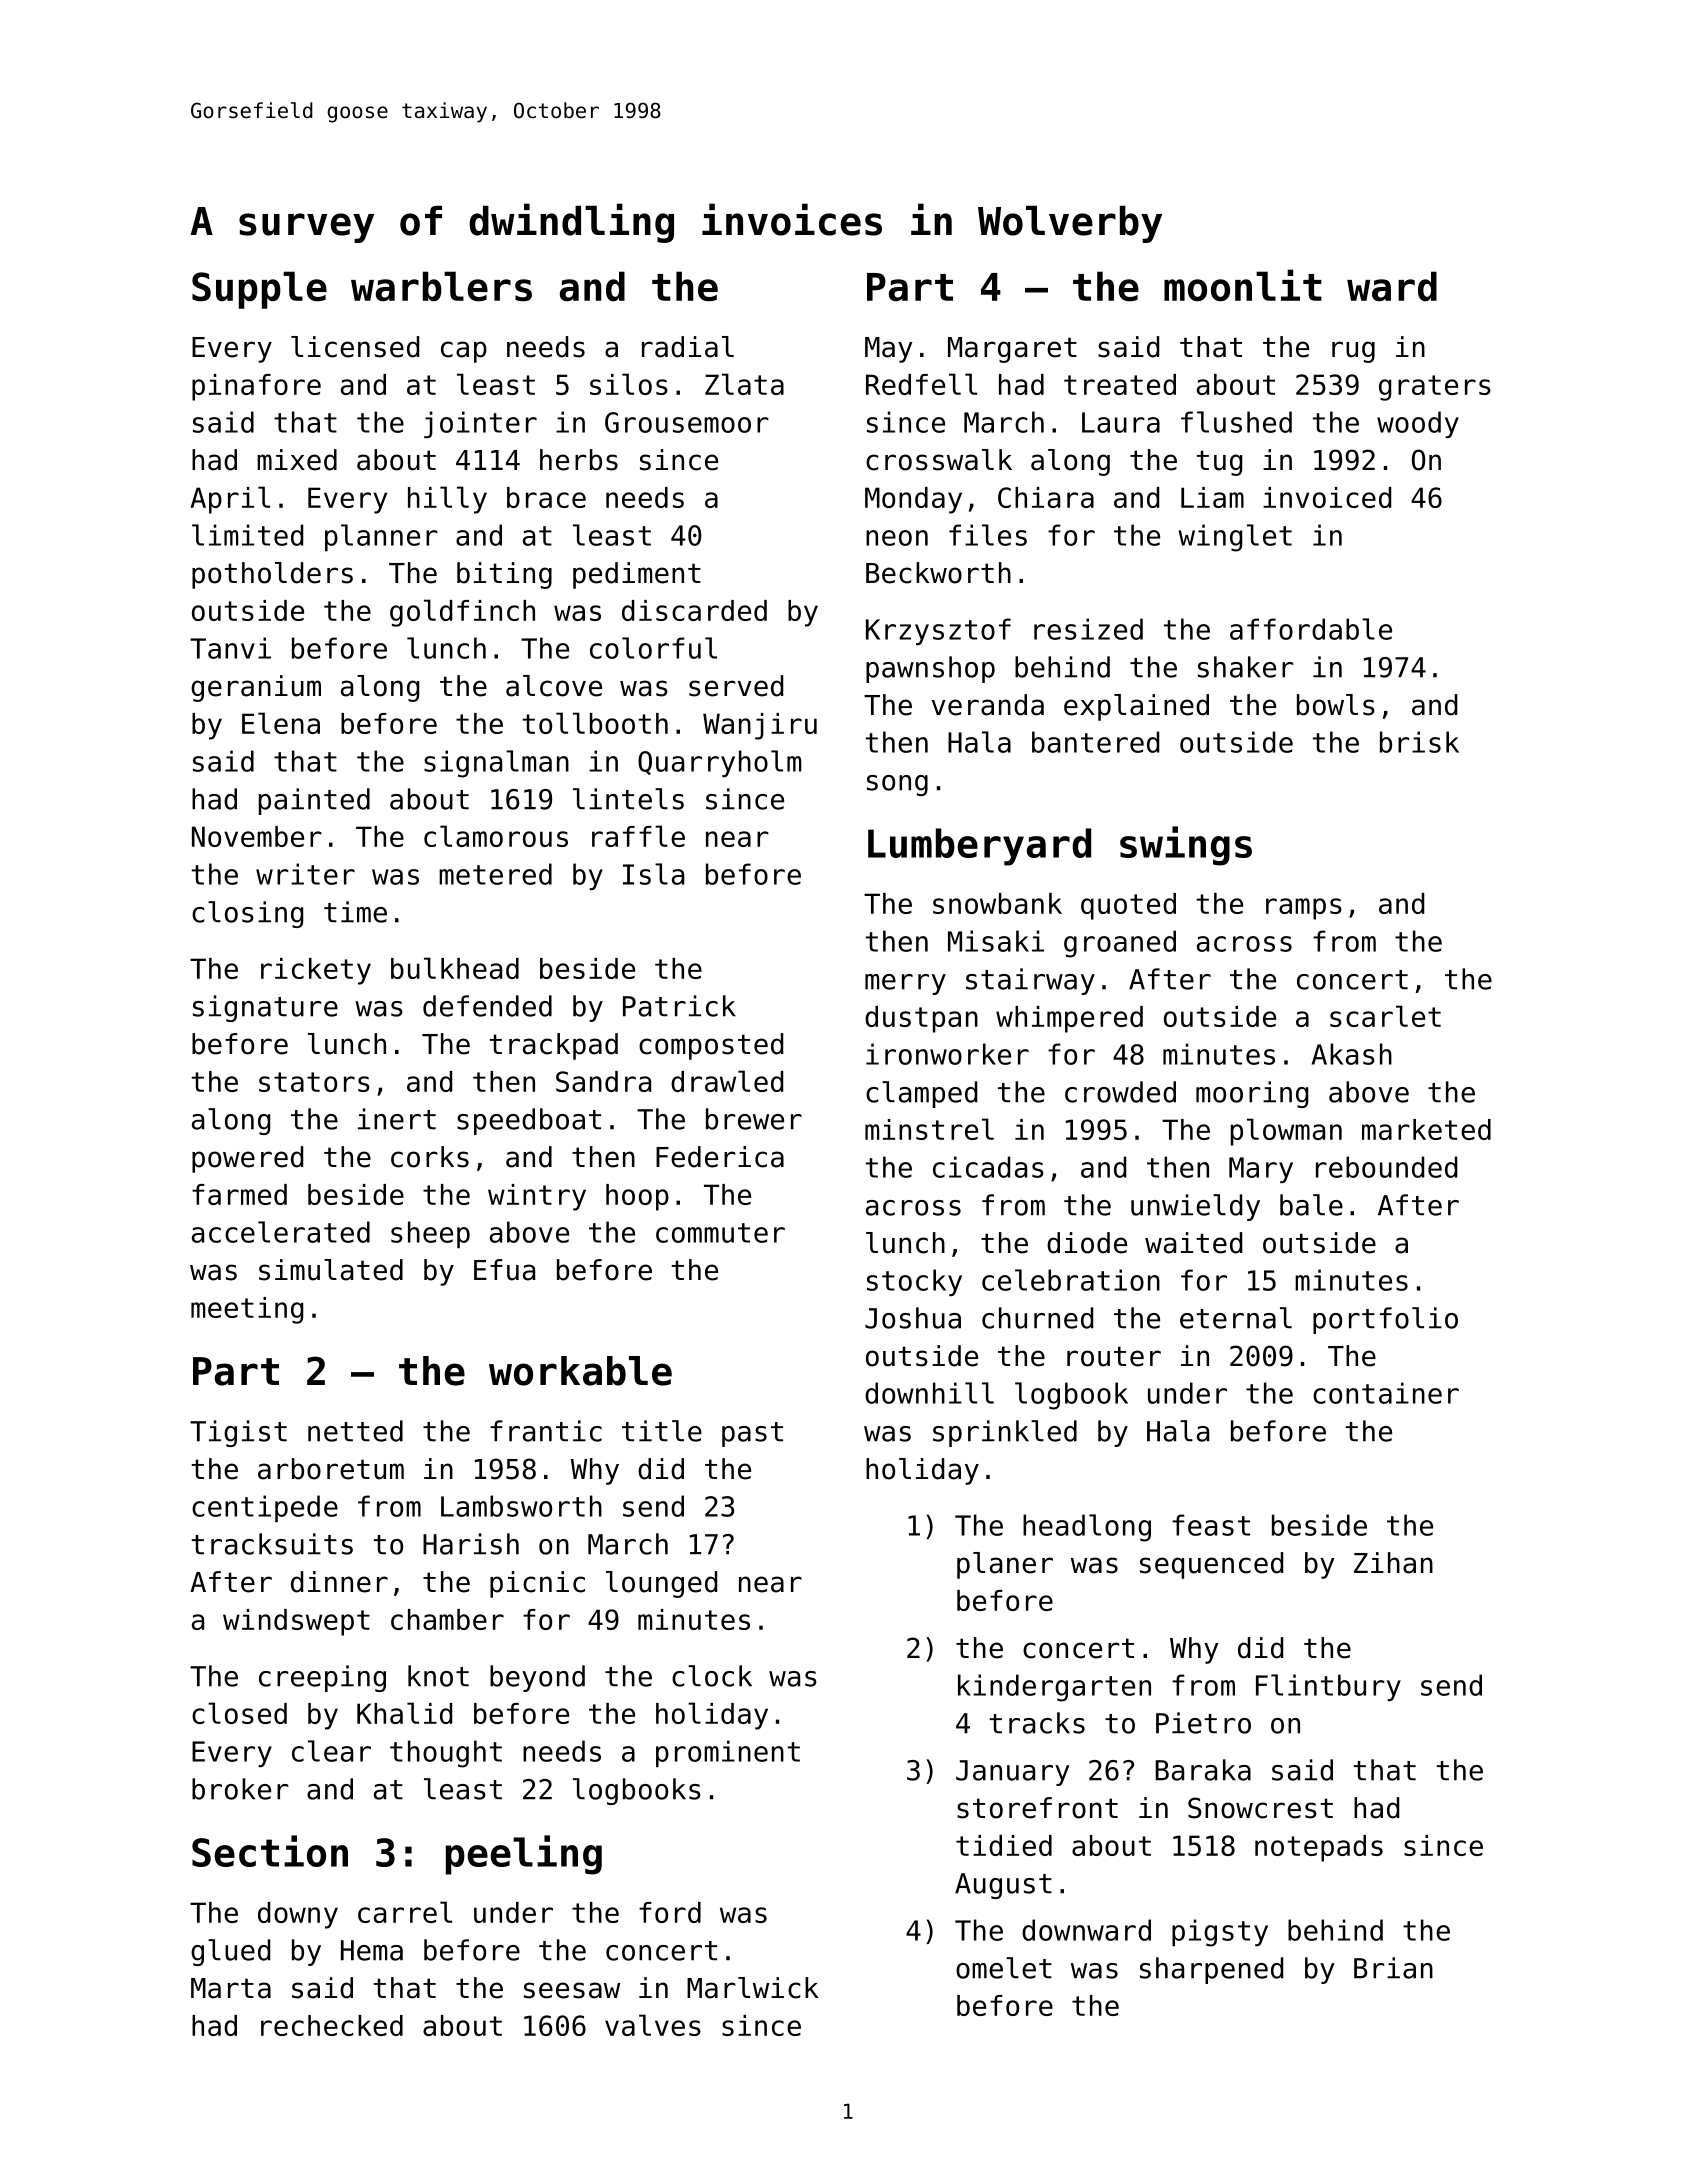 This screenshot has width=1683, height=2178. I want to click on served, so click(736, 686).
